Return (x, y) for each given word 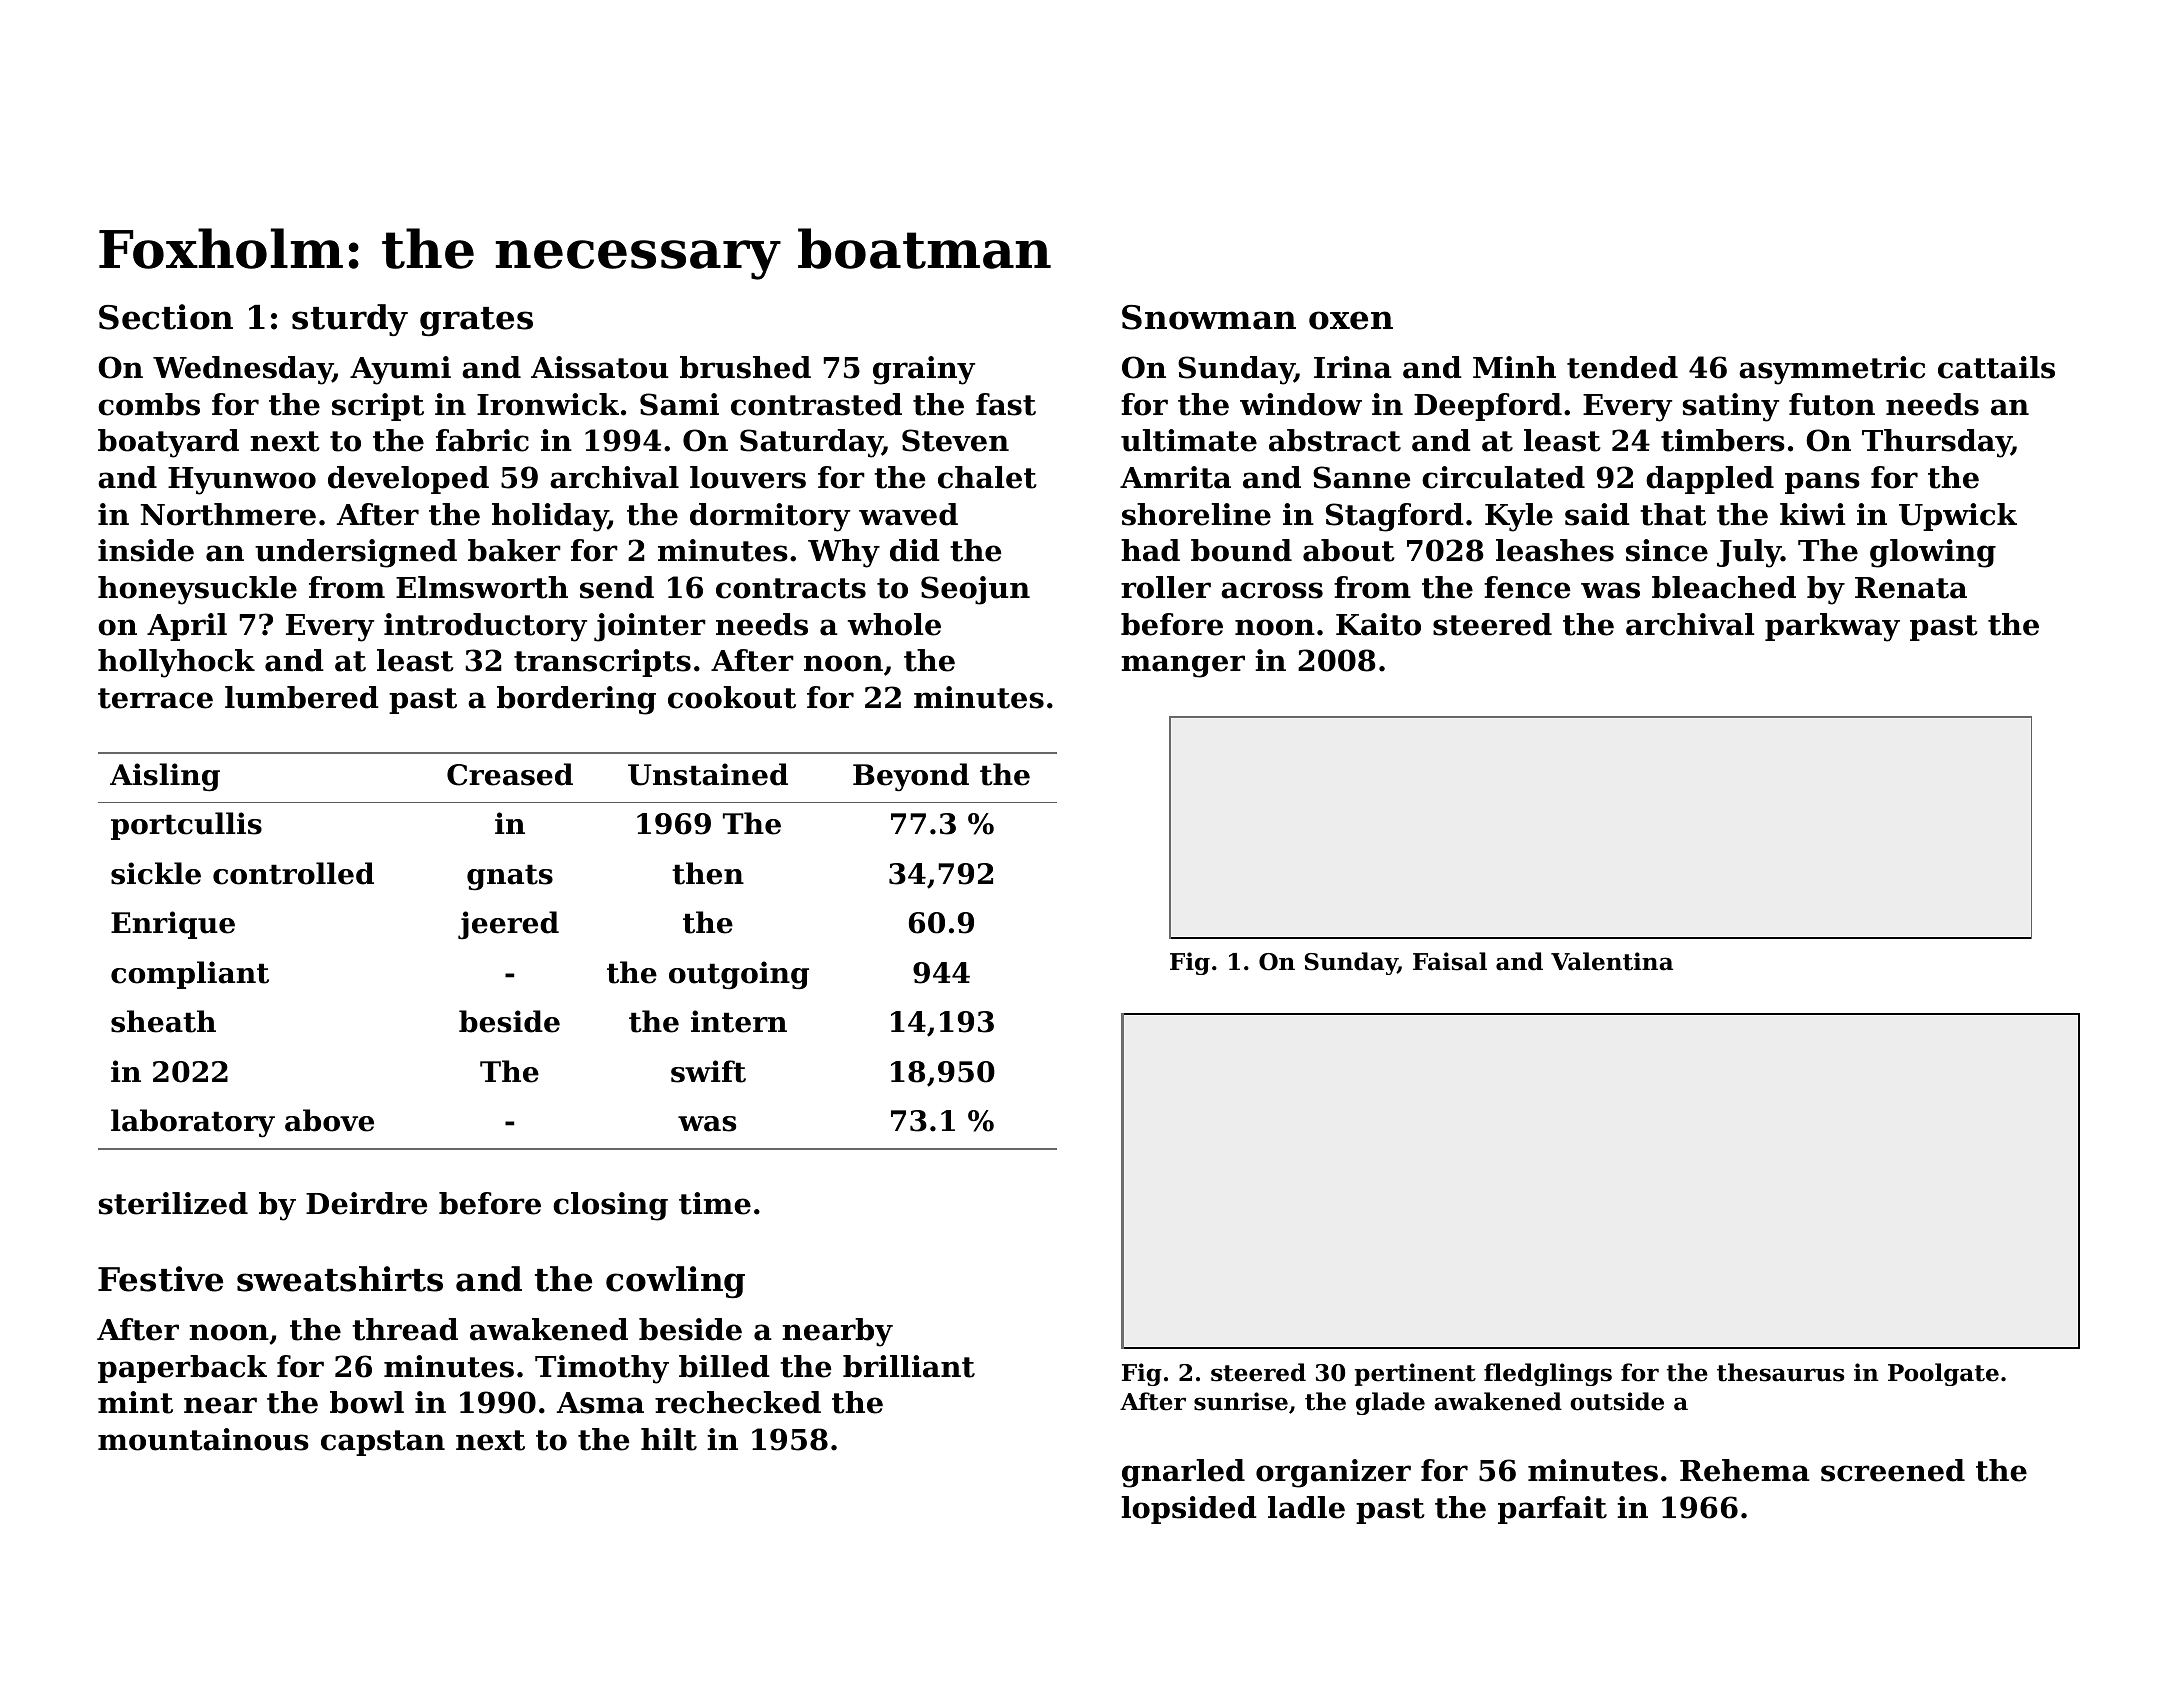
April (187, 627)
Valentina (1612, 961)
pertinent (1415, 1374)
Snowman (1209, 317)
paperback (182, 1369)
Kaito (1378, 624)
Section (166, 317)
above (329, 1120)
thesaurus (1781, 1372)
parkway (1832, 627)
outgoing (739, 975)
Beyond (911, 777)
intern (739, 1021)
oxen (1351, 320)
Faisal (1450, 961)
